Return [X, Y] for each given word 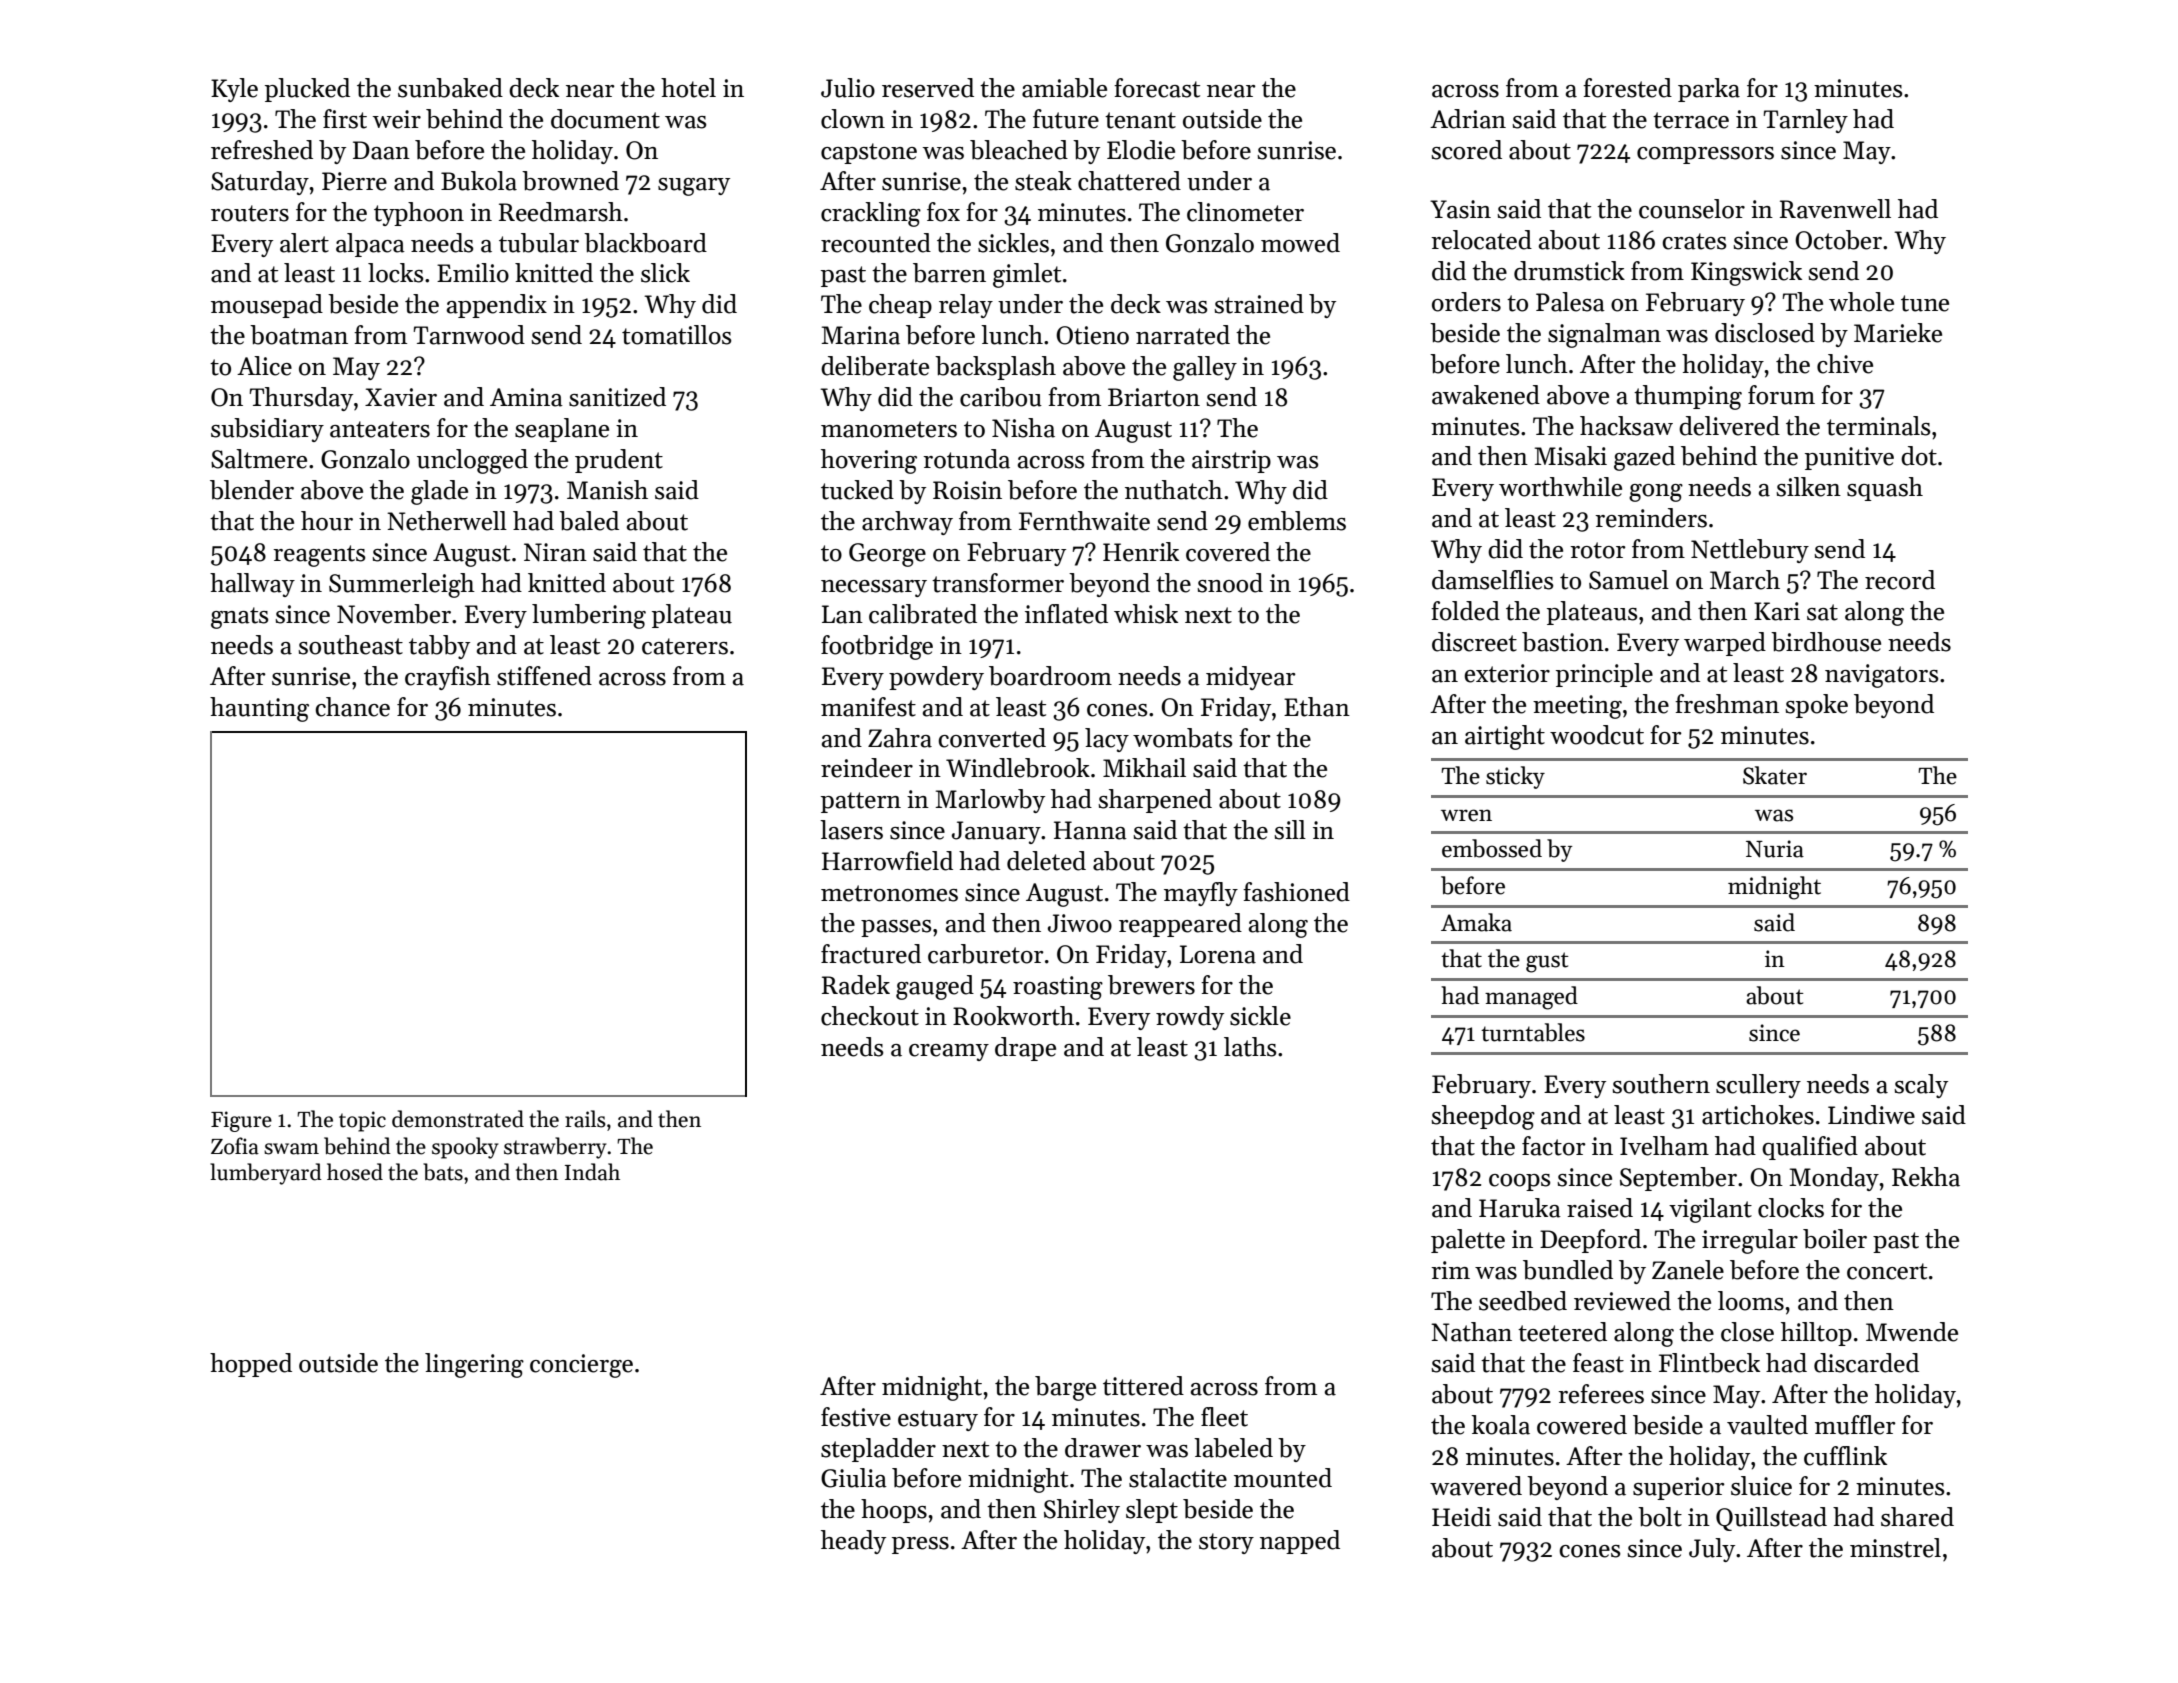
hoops [894, 1511]
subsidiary [267, 430]
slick [665, 273]
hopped [251, 1365]
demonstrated [458, 1119]
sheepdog [1483, 1117]
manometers [889, 429]
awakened [1486, 395]
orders [1466, 302]
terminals [1879, 426]
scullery [1758, 1086]
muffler [1855, 1425]
